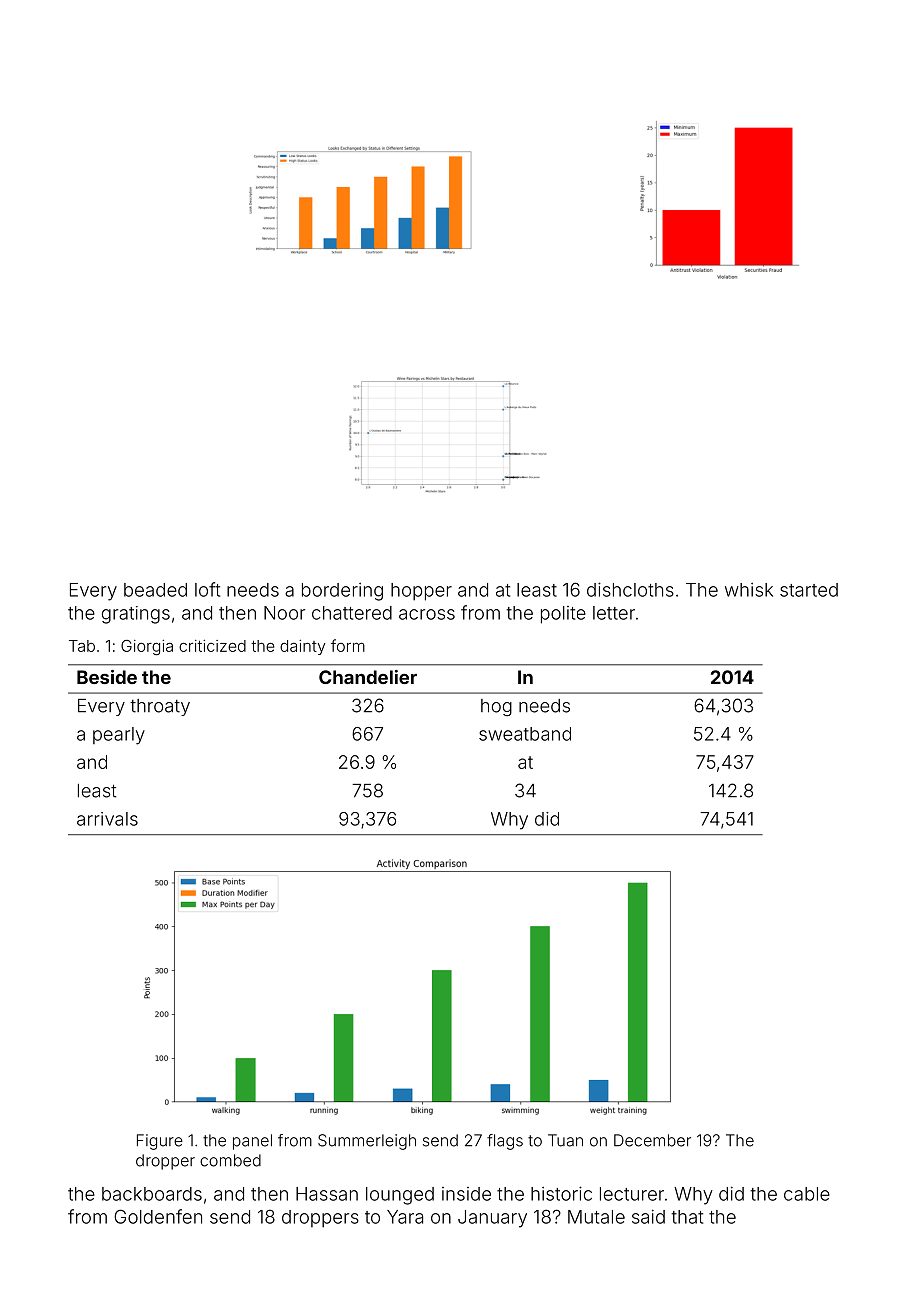 This screenshot has height=1316, width=908. I want to click on flags, so click(505, 1142).
